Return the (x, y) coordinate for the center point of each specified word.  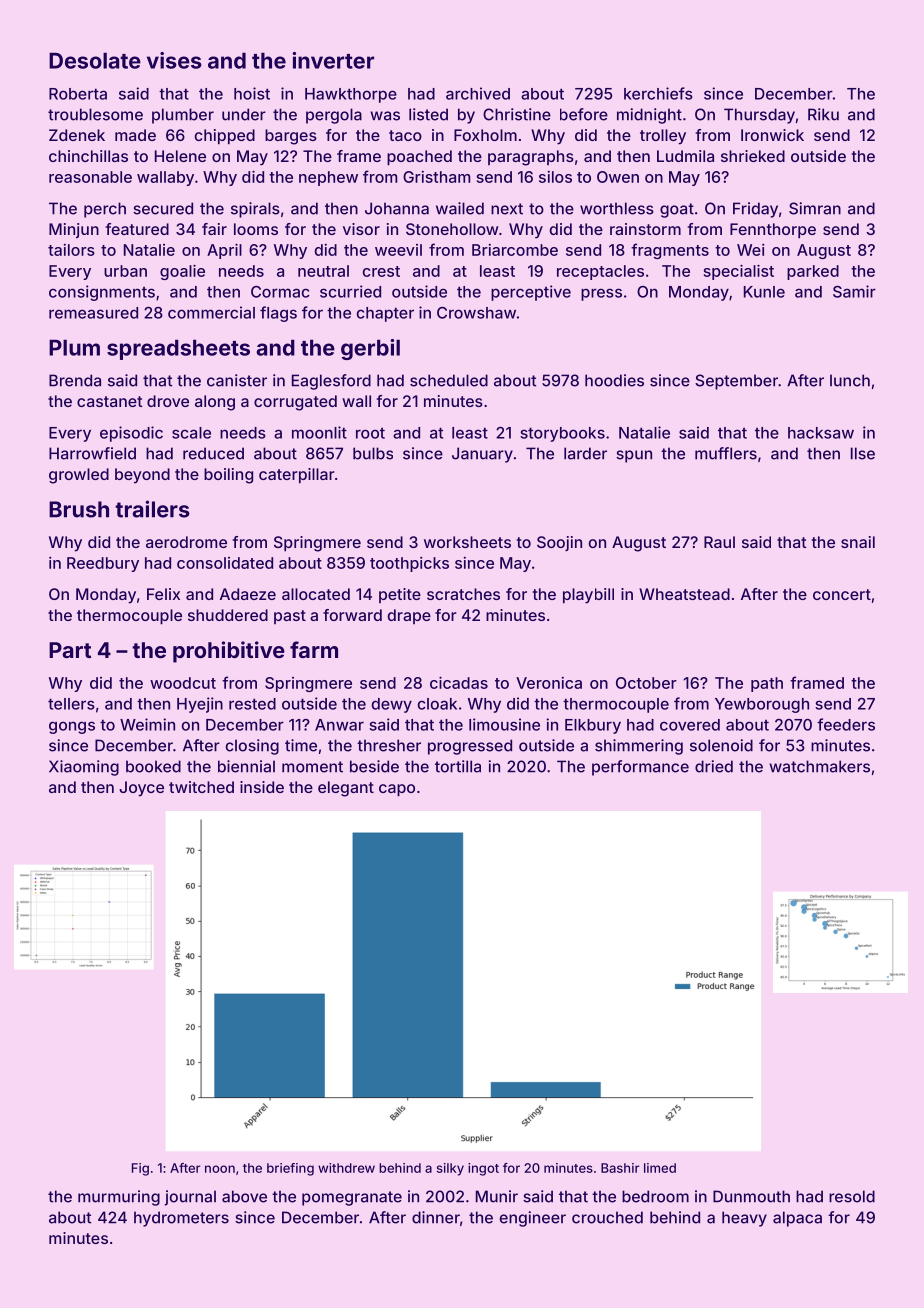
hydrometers (181, 1219)
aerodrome (186, 542)
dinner (436, 1217)
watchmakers (819, 766)
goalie (182, 272)
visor (361, 229)
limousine (504, 724)
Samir (854, 291)
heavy (744, 1219)
